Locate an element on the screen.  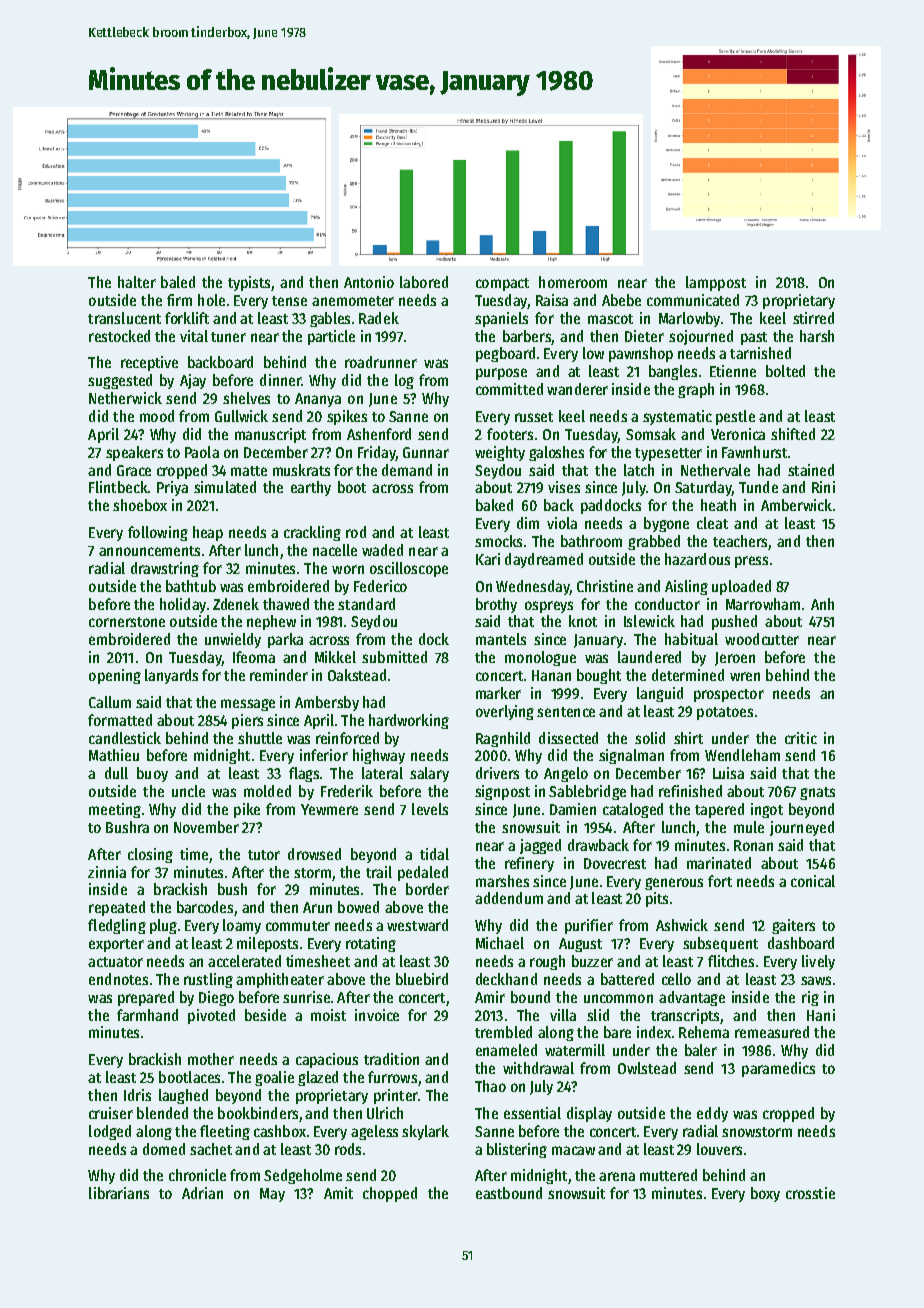
pedaled is located at coordinates (423, 873).
